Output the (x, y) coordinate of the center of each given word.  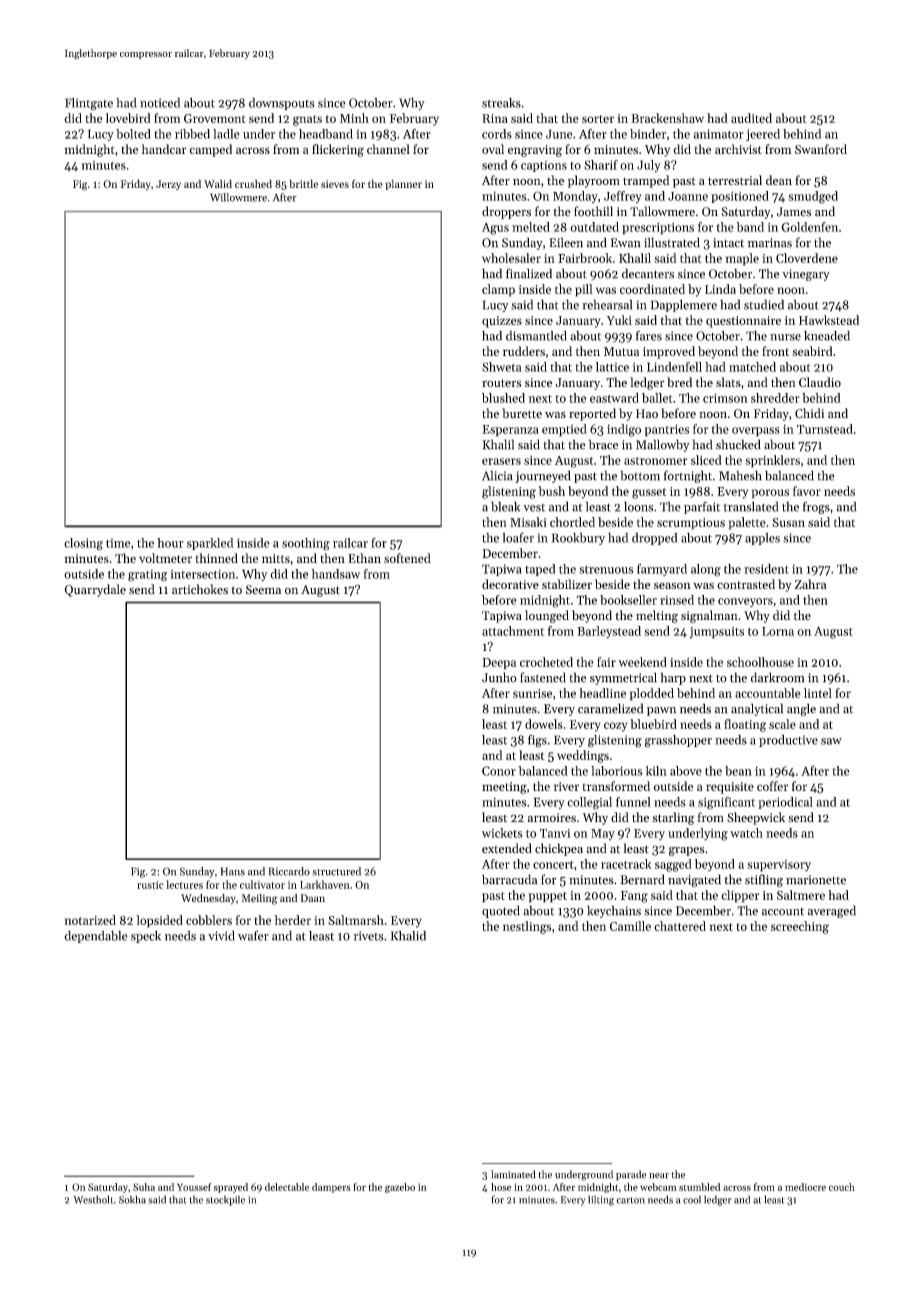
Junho (499, 677)
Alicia (497, 475)
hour (170, 543)
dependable (96, 936)
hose (501, 1187)
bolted (133, 134)
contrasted (746, 584)
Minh (354, 118)
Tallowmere (662, 211)
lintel (818, 693)
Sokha (132, 1199)
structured (336, 871)
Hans (233, 871)
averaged (832, 911)
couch (842, 1187)
